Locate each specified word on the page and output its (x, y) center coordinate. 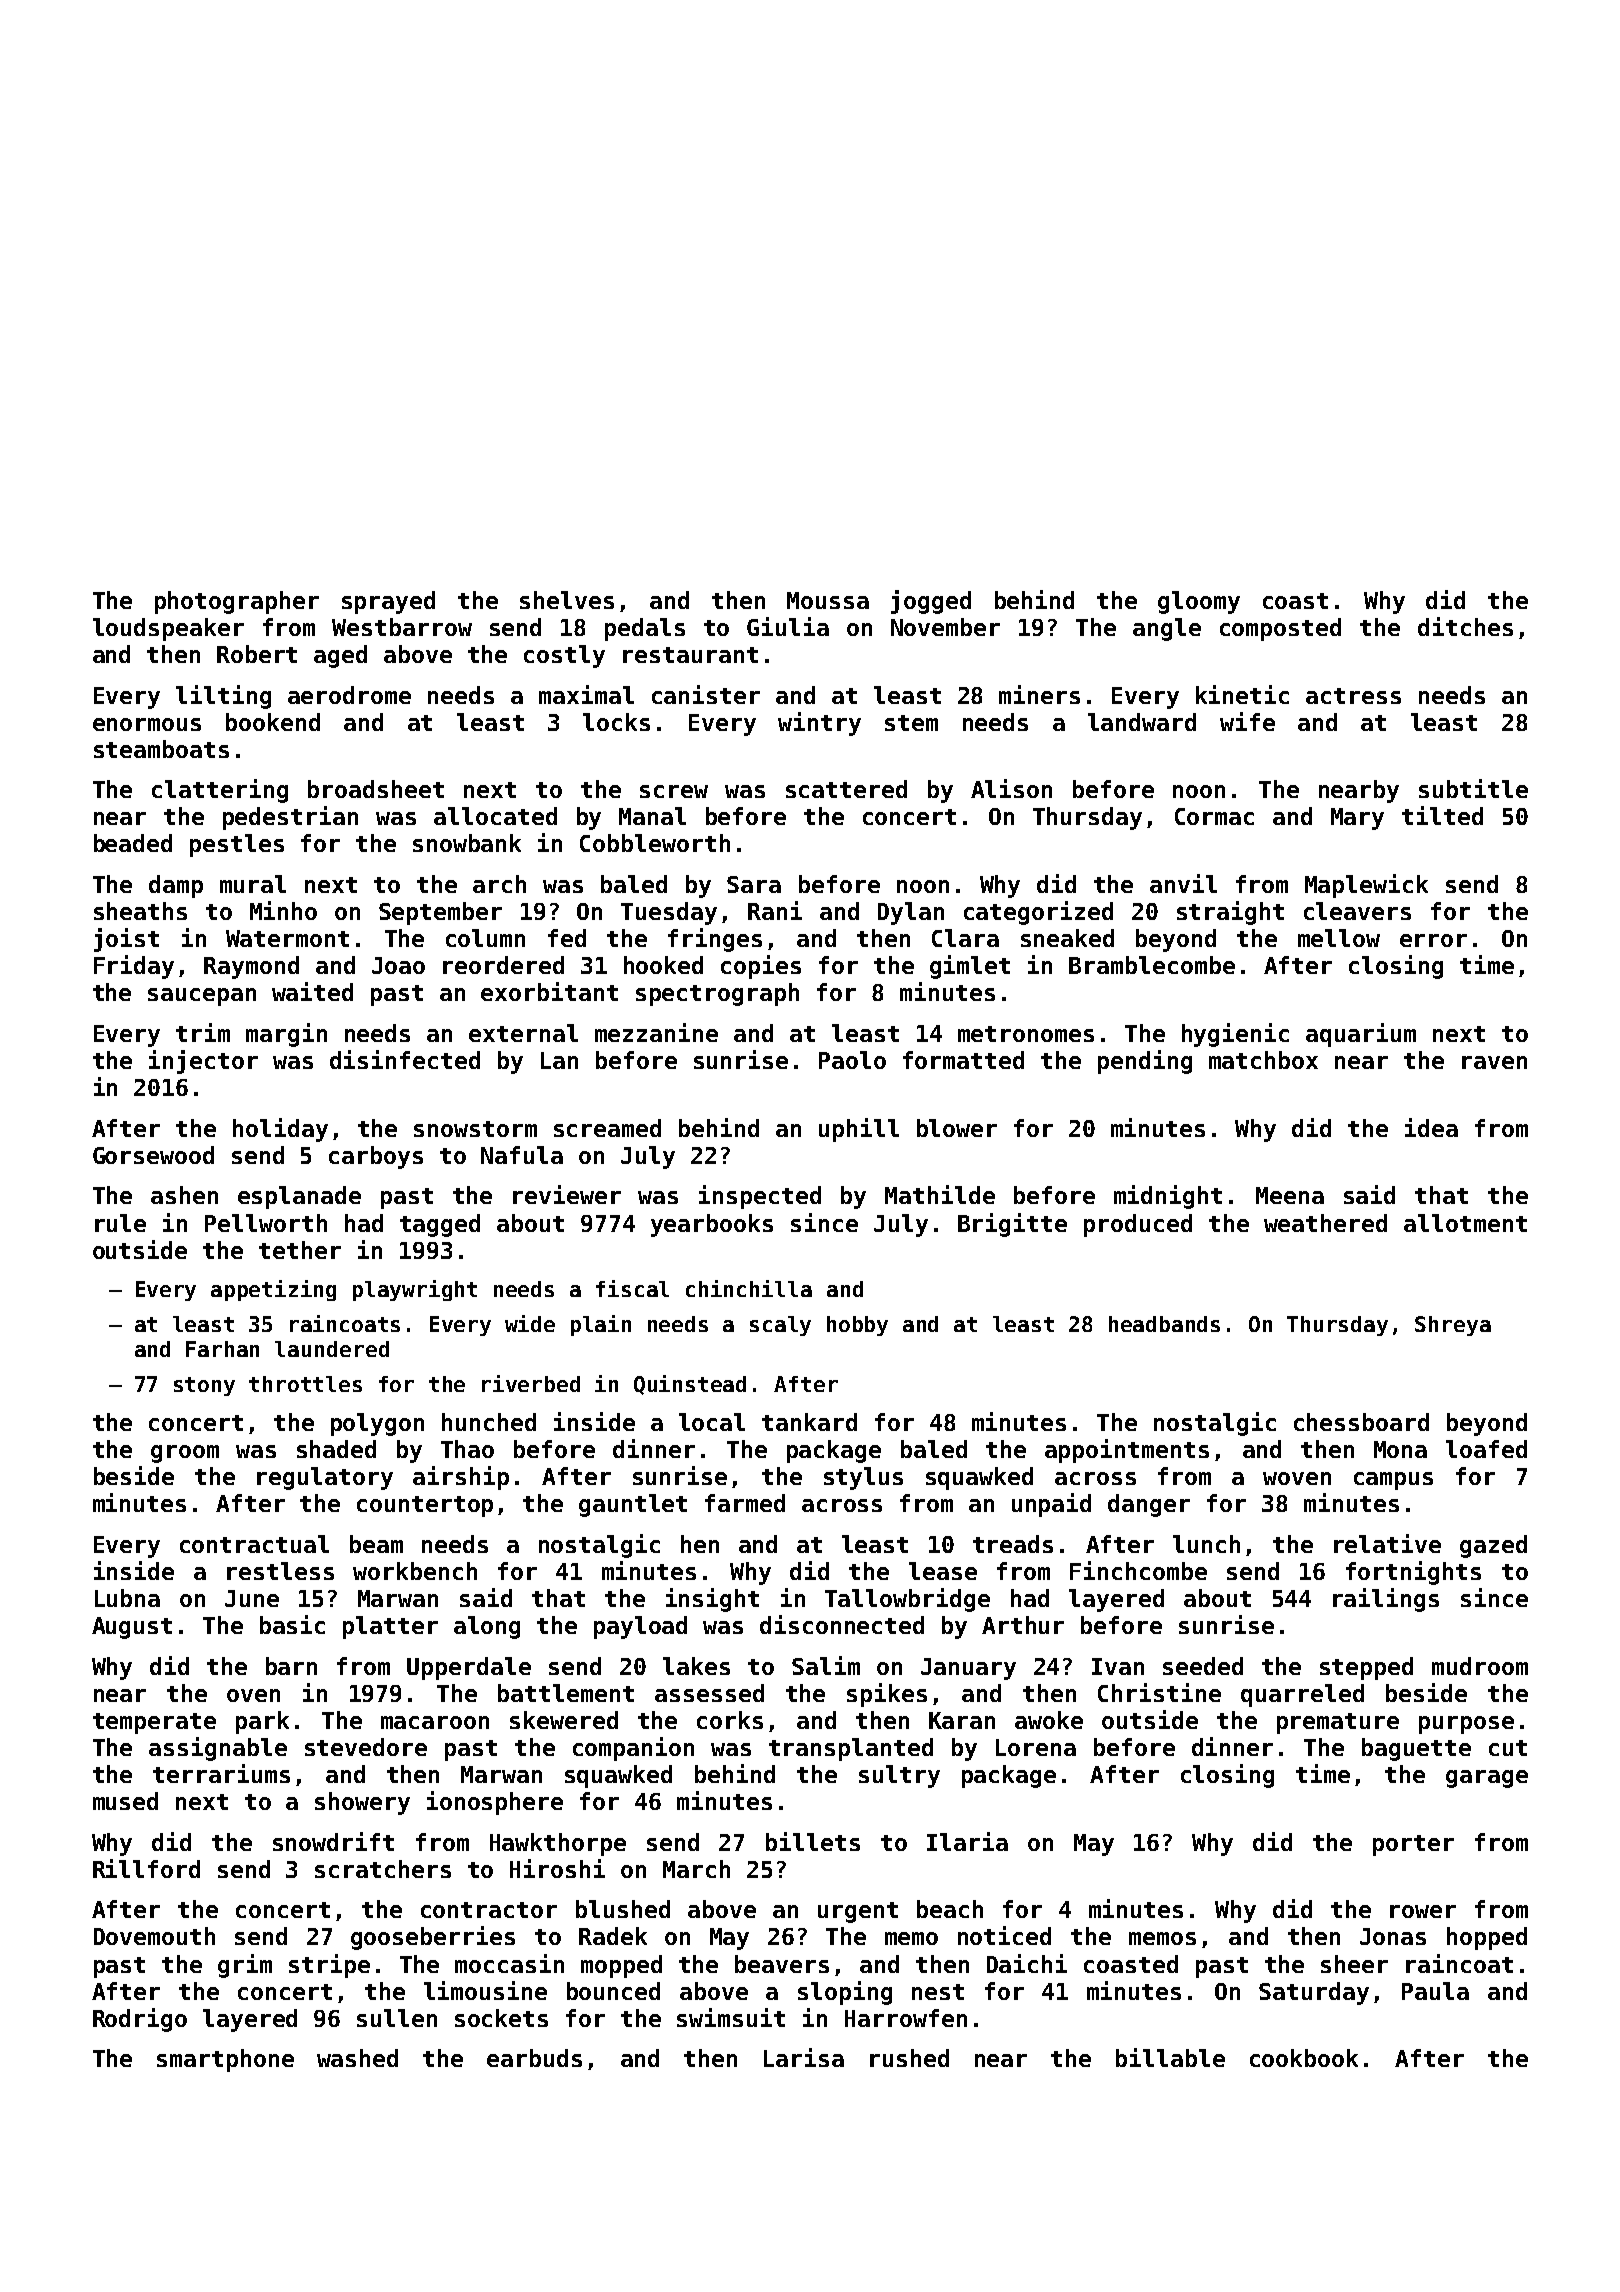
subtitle (1473, 788)
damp (176, 886)
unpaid (1051, 1505)
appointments (1127, 1451)
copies (761, 967)
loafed (1486, 1449)
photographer (237, 602)
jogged (931, 602)
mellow (1339, 938)
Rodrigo (140, 2020)
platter (390, 1627)
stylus (863, 1478)
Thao (467, 1449)
